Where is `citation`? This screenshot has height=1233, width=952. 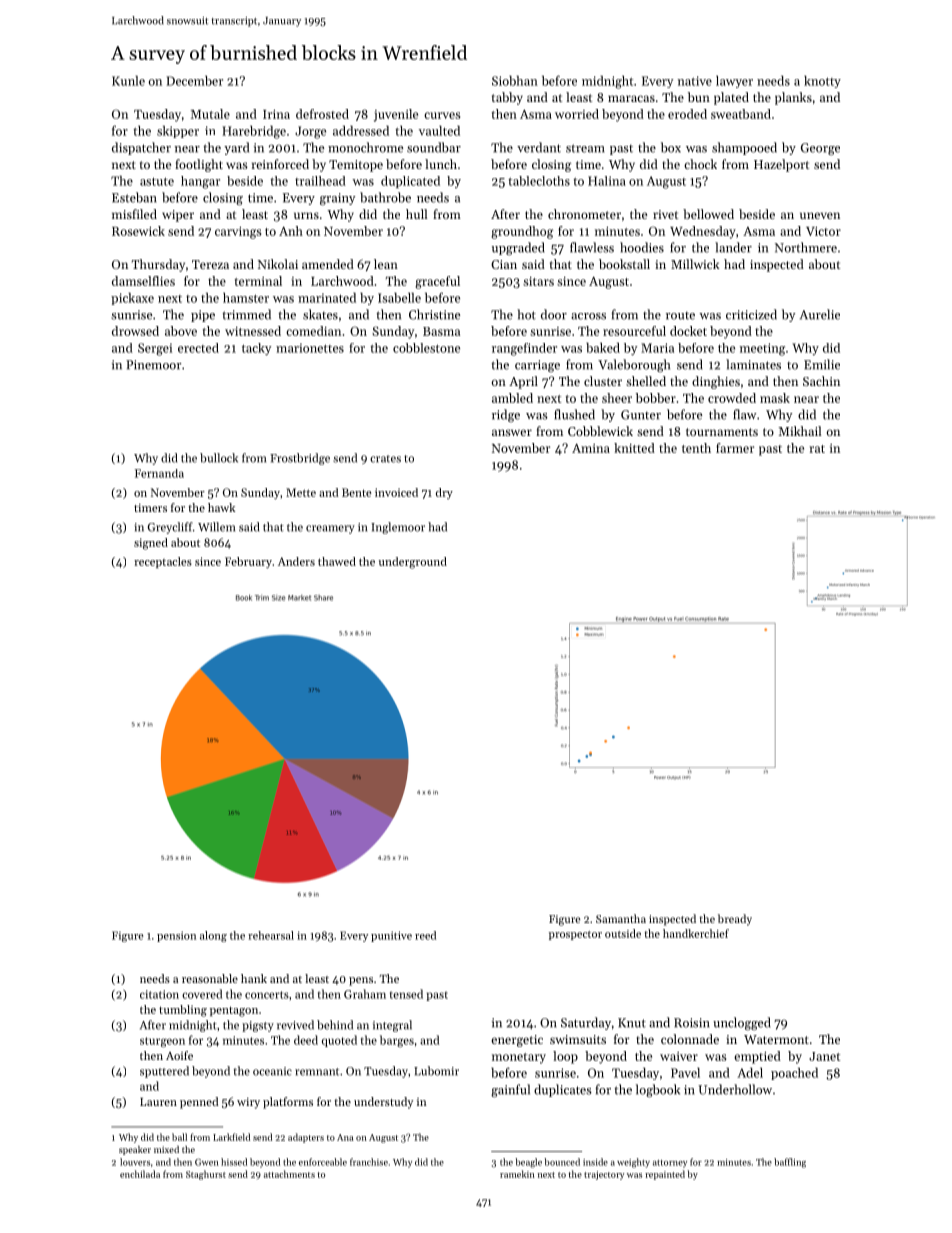 citation is located at coordinates (159, 994).
